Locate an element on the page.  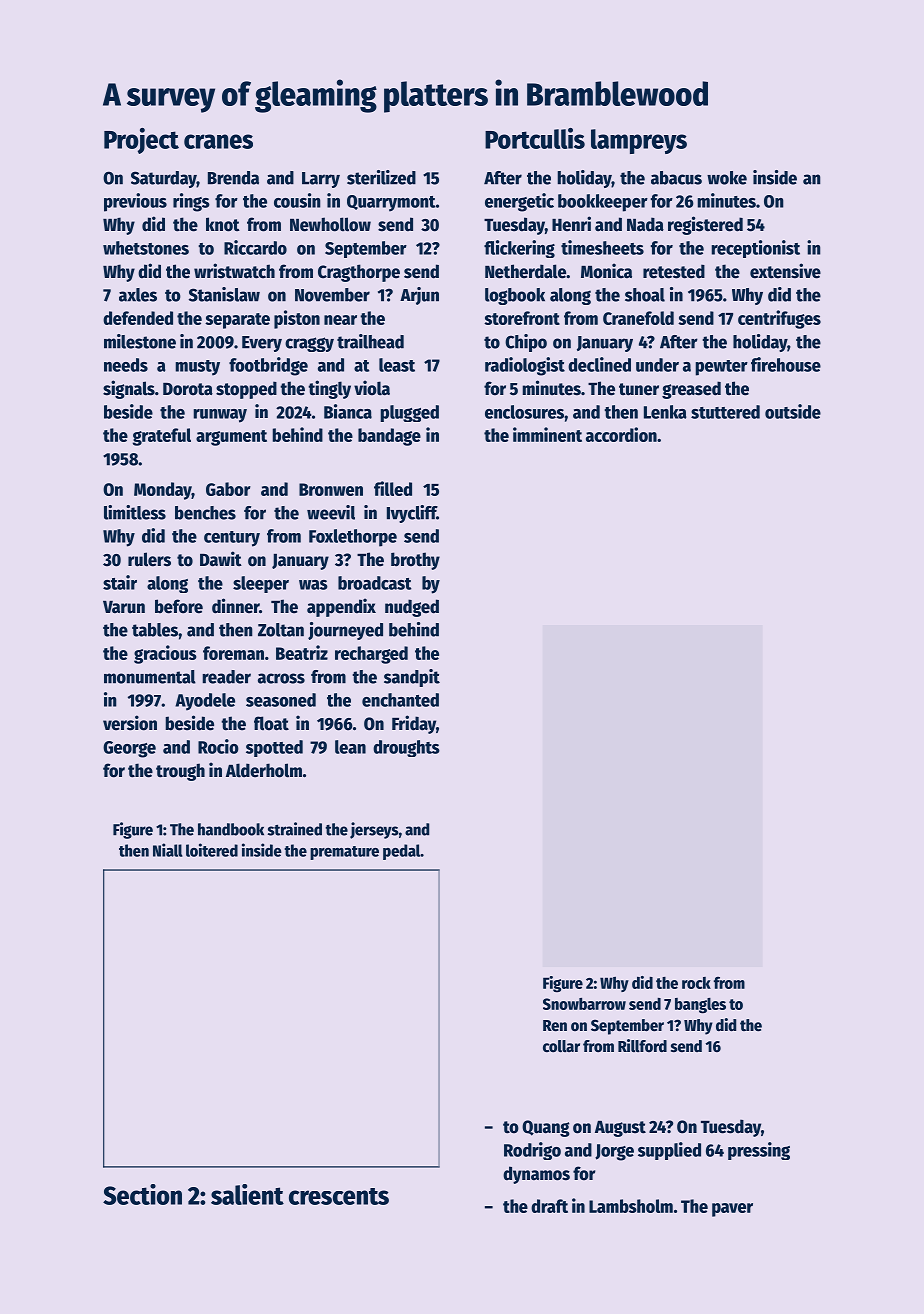
flickering is located at coordinates (519, 249).
